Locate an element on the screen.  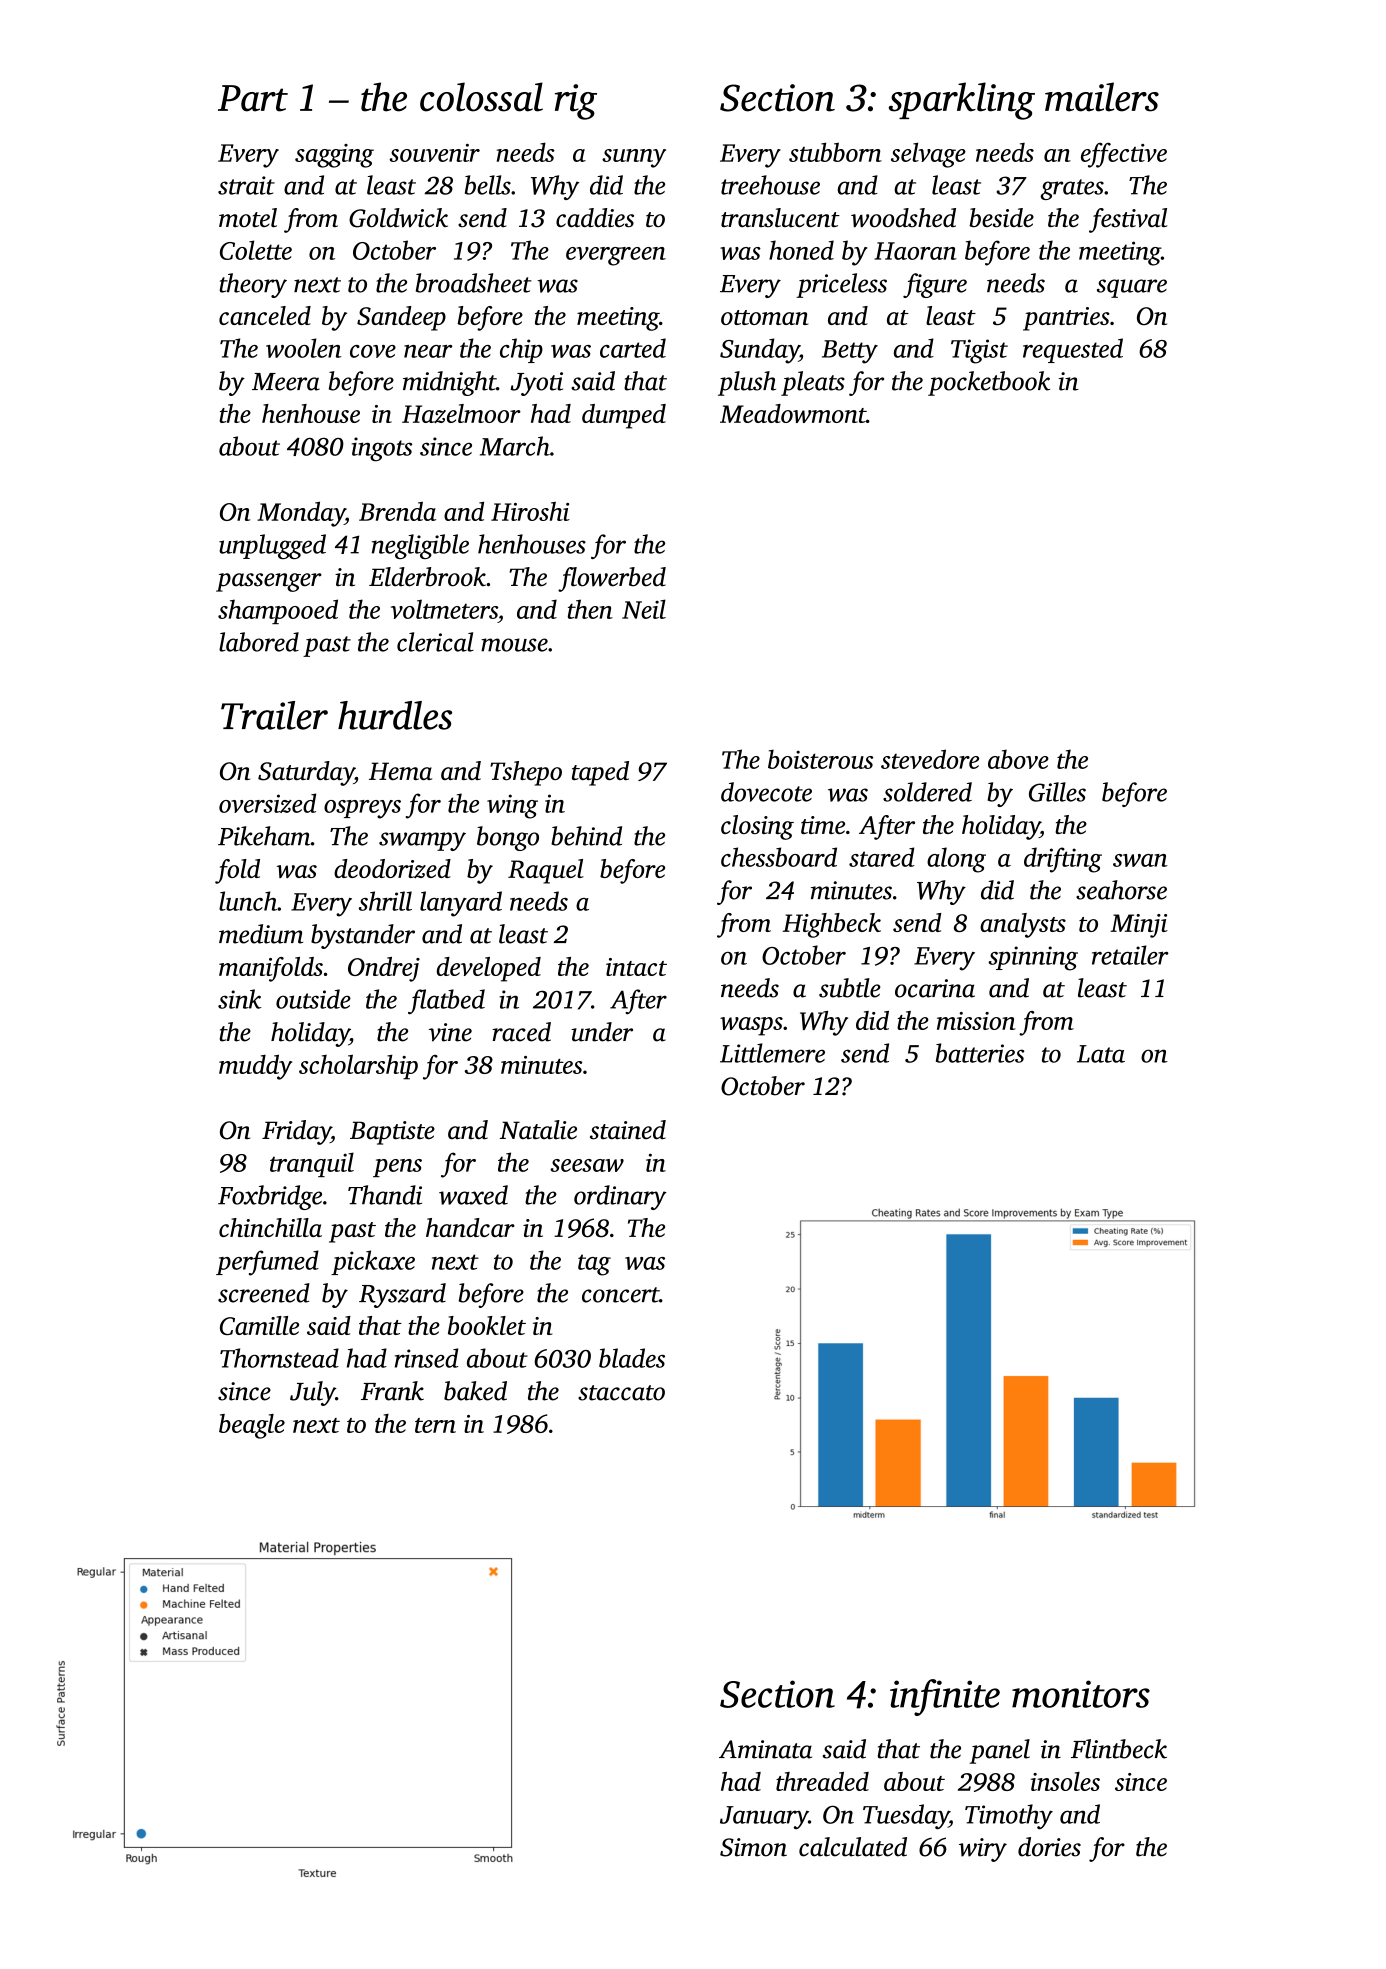
Simon is located at coordinates (753, 1847).
